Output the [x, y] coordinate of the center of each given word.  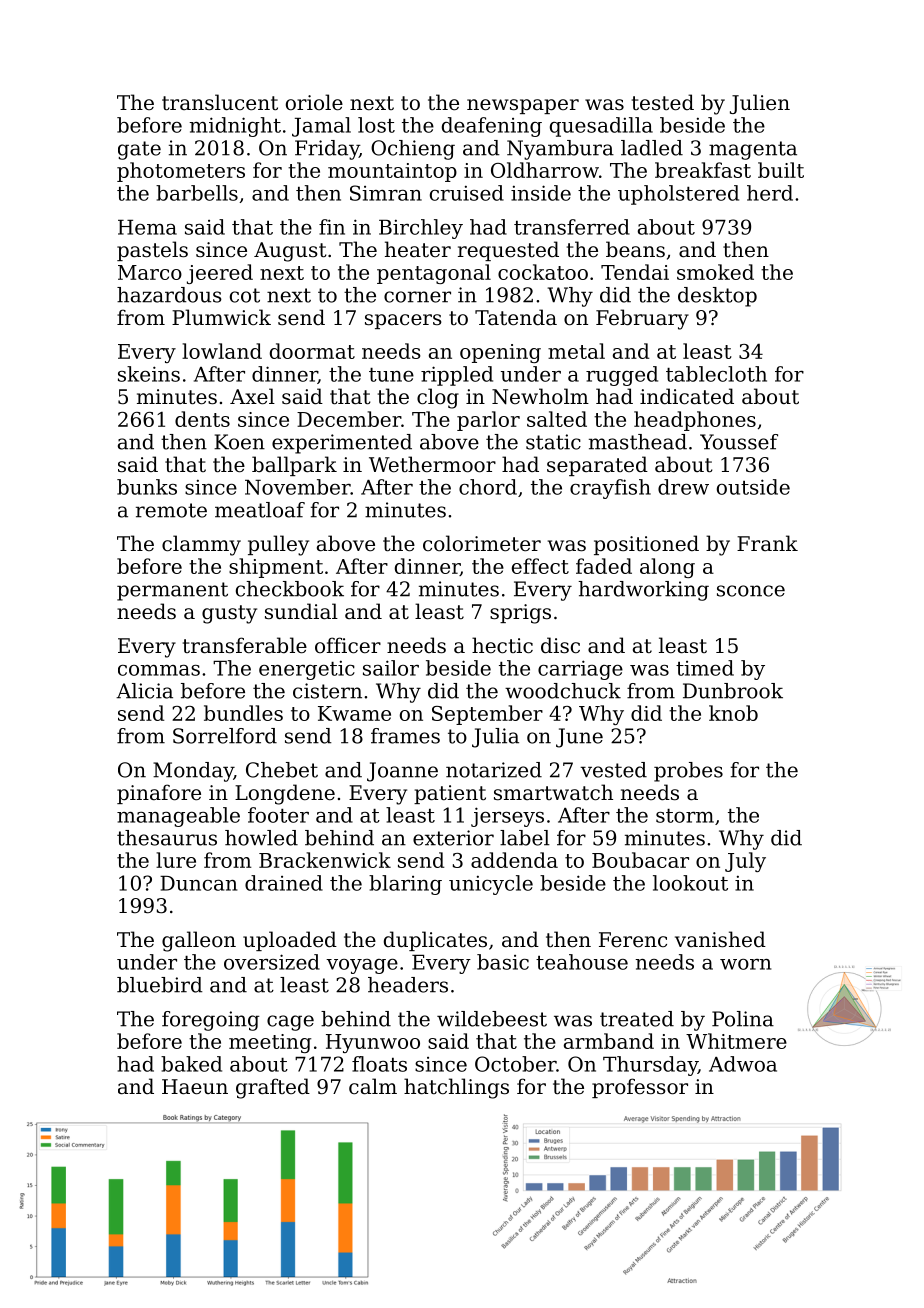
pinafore [159, 794]
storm [685, 816]
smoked [715, 272]
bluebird [160, 985]
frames [405, 736]
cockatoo [543, 272]
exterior [453, 838]
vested [613, 770]
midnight [235, 127]
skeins [149, 374]
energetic [307, 670]
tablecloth [716, 374]
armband [609, 1041]
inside [541, 193]
